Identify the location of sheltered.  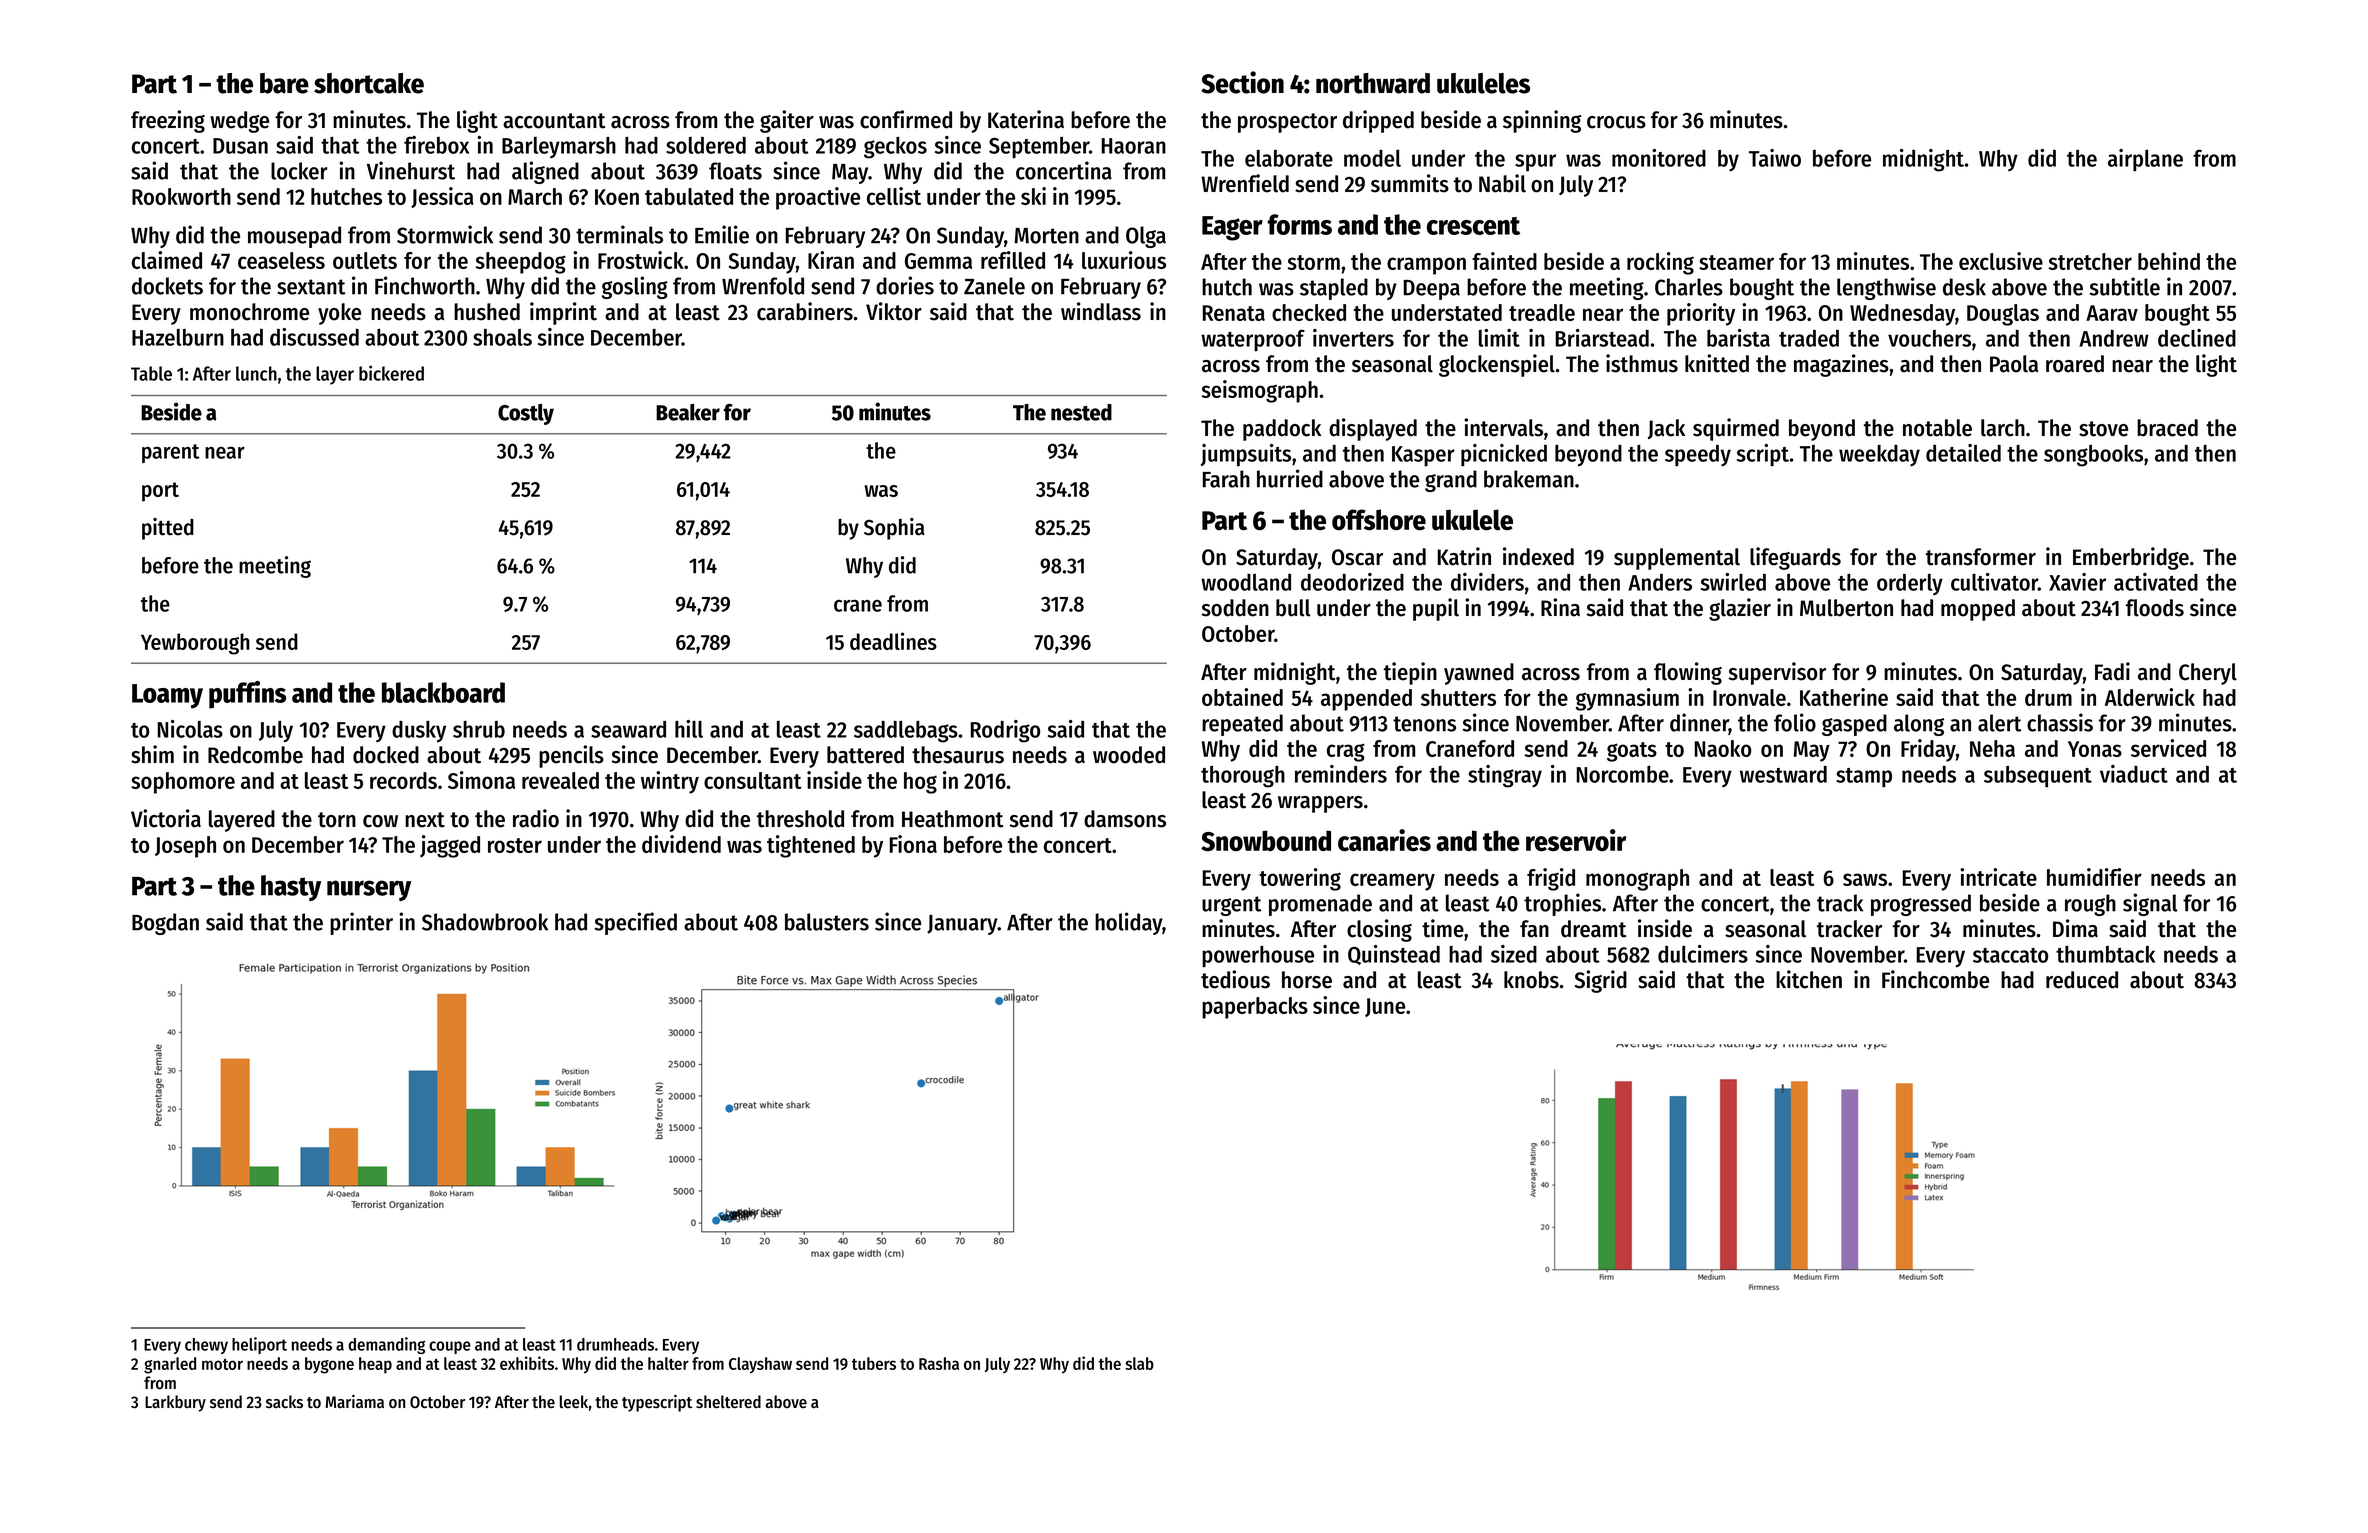
(728, 1401).
